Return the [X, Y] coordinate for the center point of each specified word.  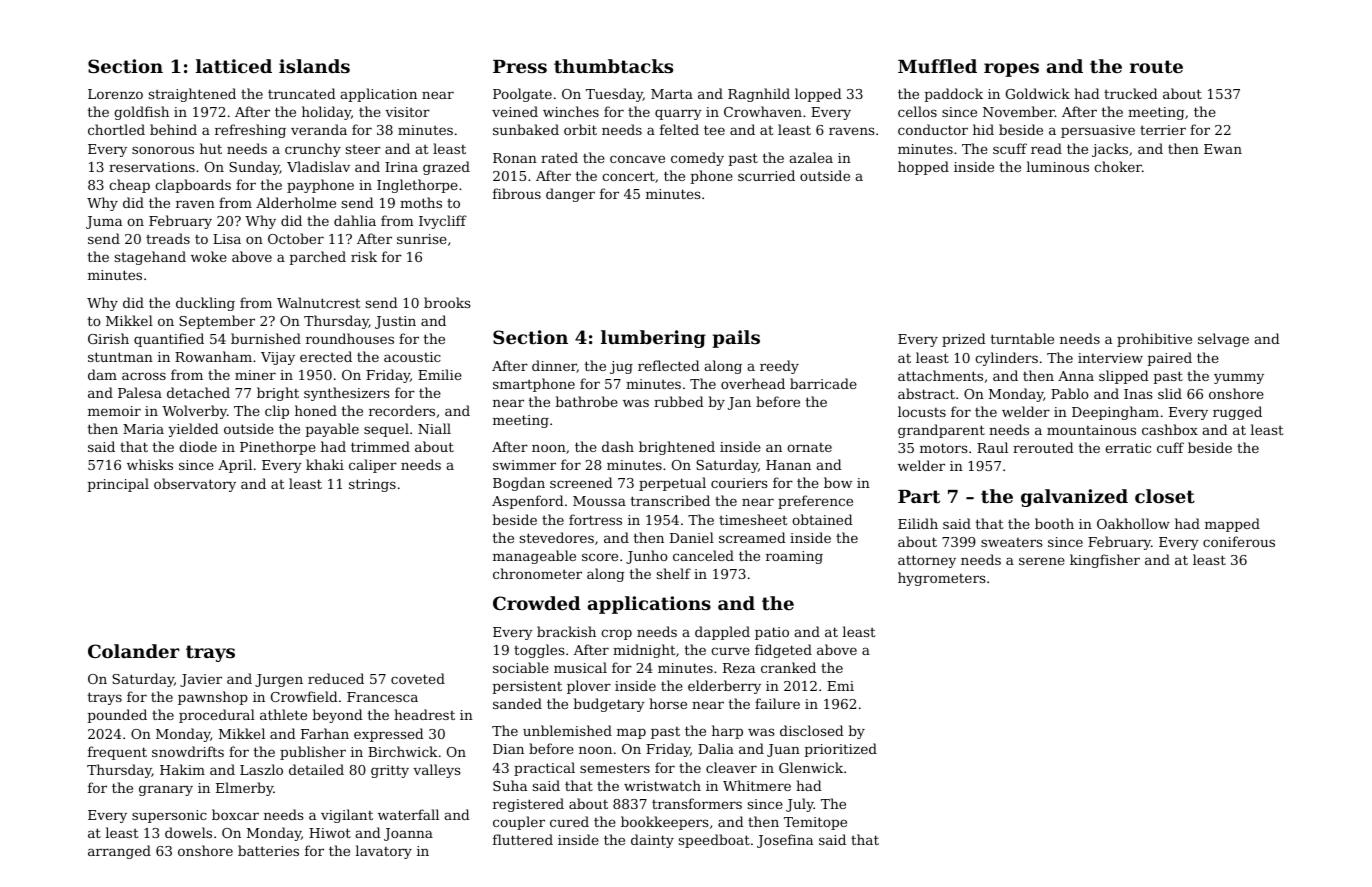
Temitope [815, 823]
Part [919, 496]
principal [118, 485]
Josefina [785, 841]
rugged [1237, 413]
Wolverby [194, 412]
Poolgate [522, 95]
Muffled [937, 66]
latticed [234, 66]
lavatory [384, 852]
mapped [1232, 525]
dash [618, 446]
